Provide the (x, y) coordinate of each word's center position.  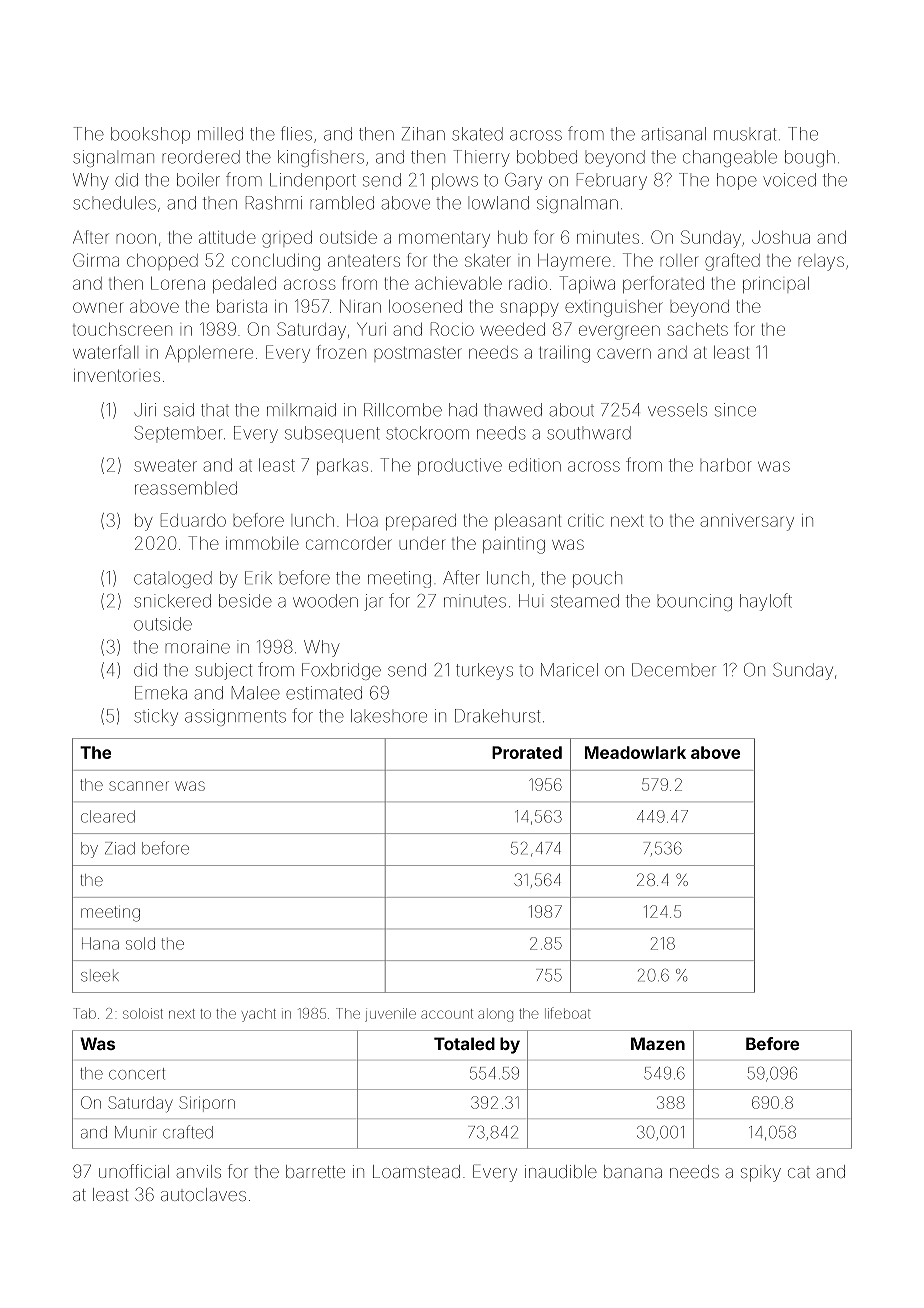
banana (633, 1171)
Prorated (527, 752)
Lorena (178, 283)
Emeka (161, 693)
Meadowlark (635, 752)
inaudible (561, 1171)
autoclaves (203, 1194)
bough (810, 158)
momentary (444, 240)
